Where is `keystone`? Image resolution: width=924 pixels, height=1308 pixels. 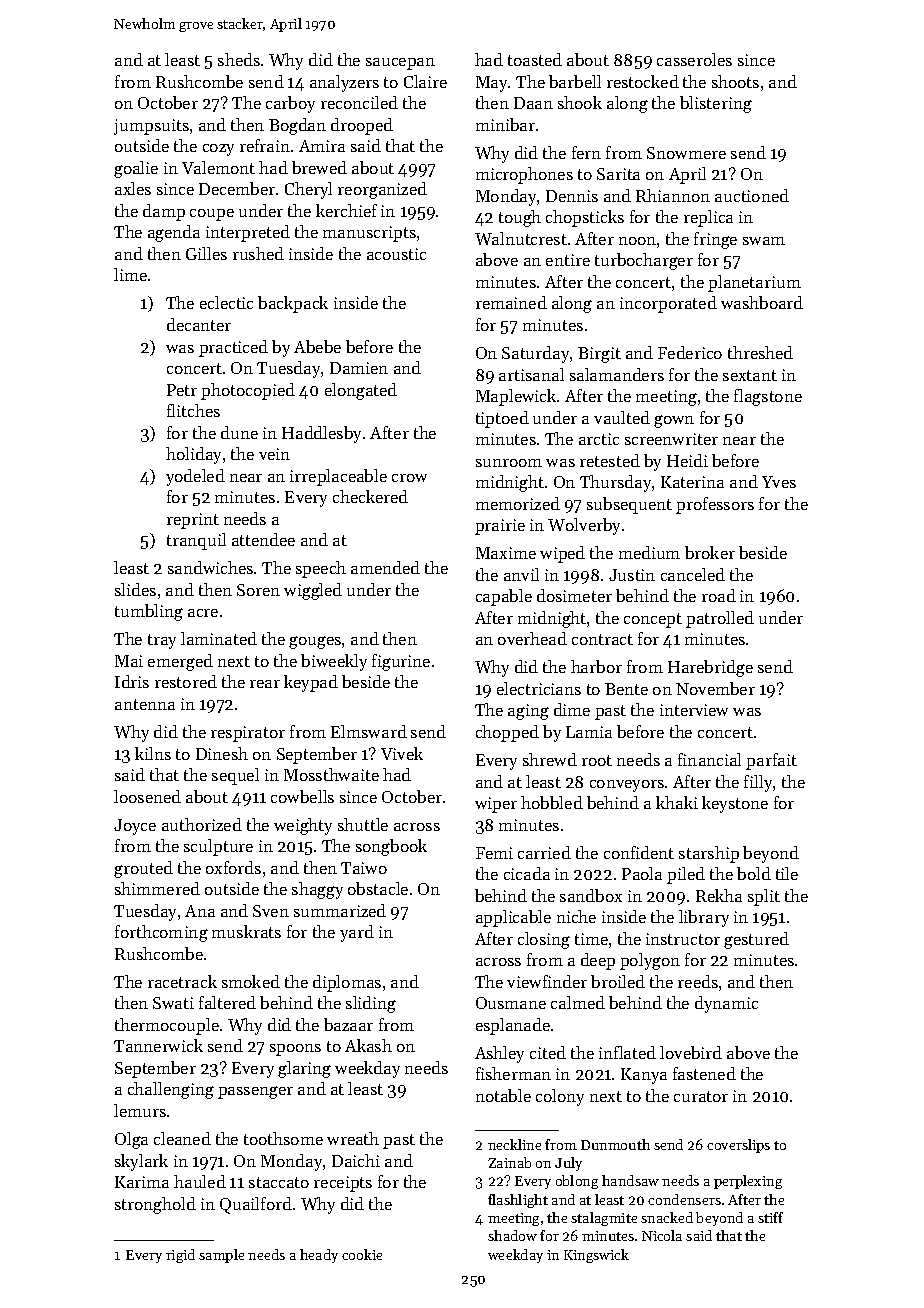 keystone is located at coordinates (735, 804).
